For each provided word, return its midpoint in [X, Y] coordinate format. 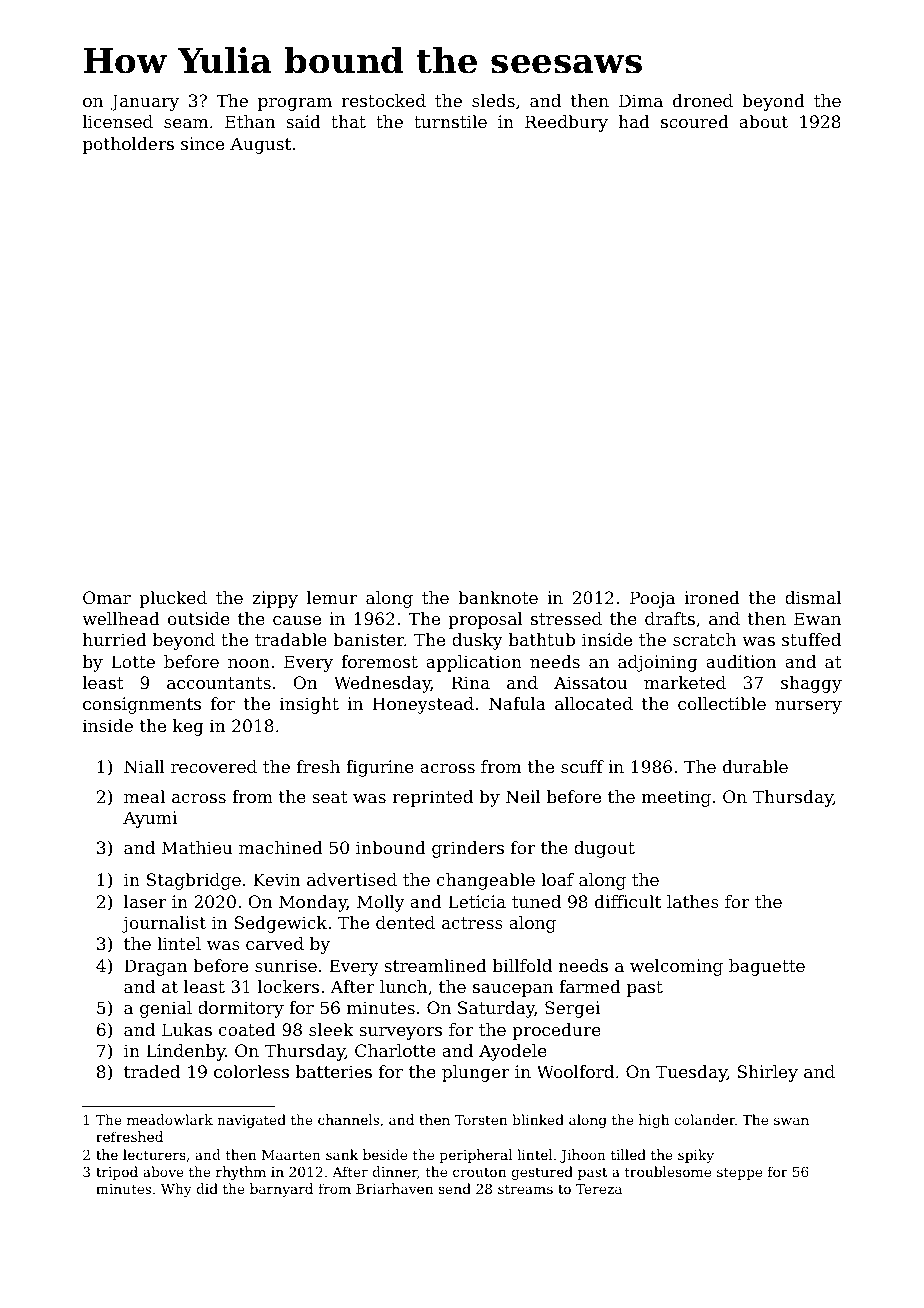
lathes [693, 901]
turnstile [450, 121]
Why [176, 1190]
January [144, 102]
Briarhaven [394, 1188]
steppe [739, 1173]
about [763, 121]
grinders [468, 849]
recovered [214, 766]
